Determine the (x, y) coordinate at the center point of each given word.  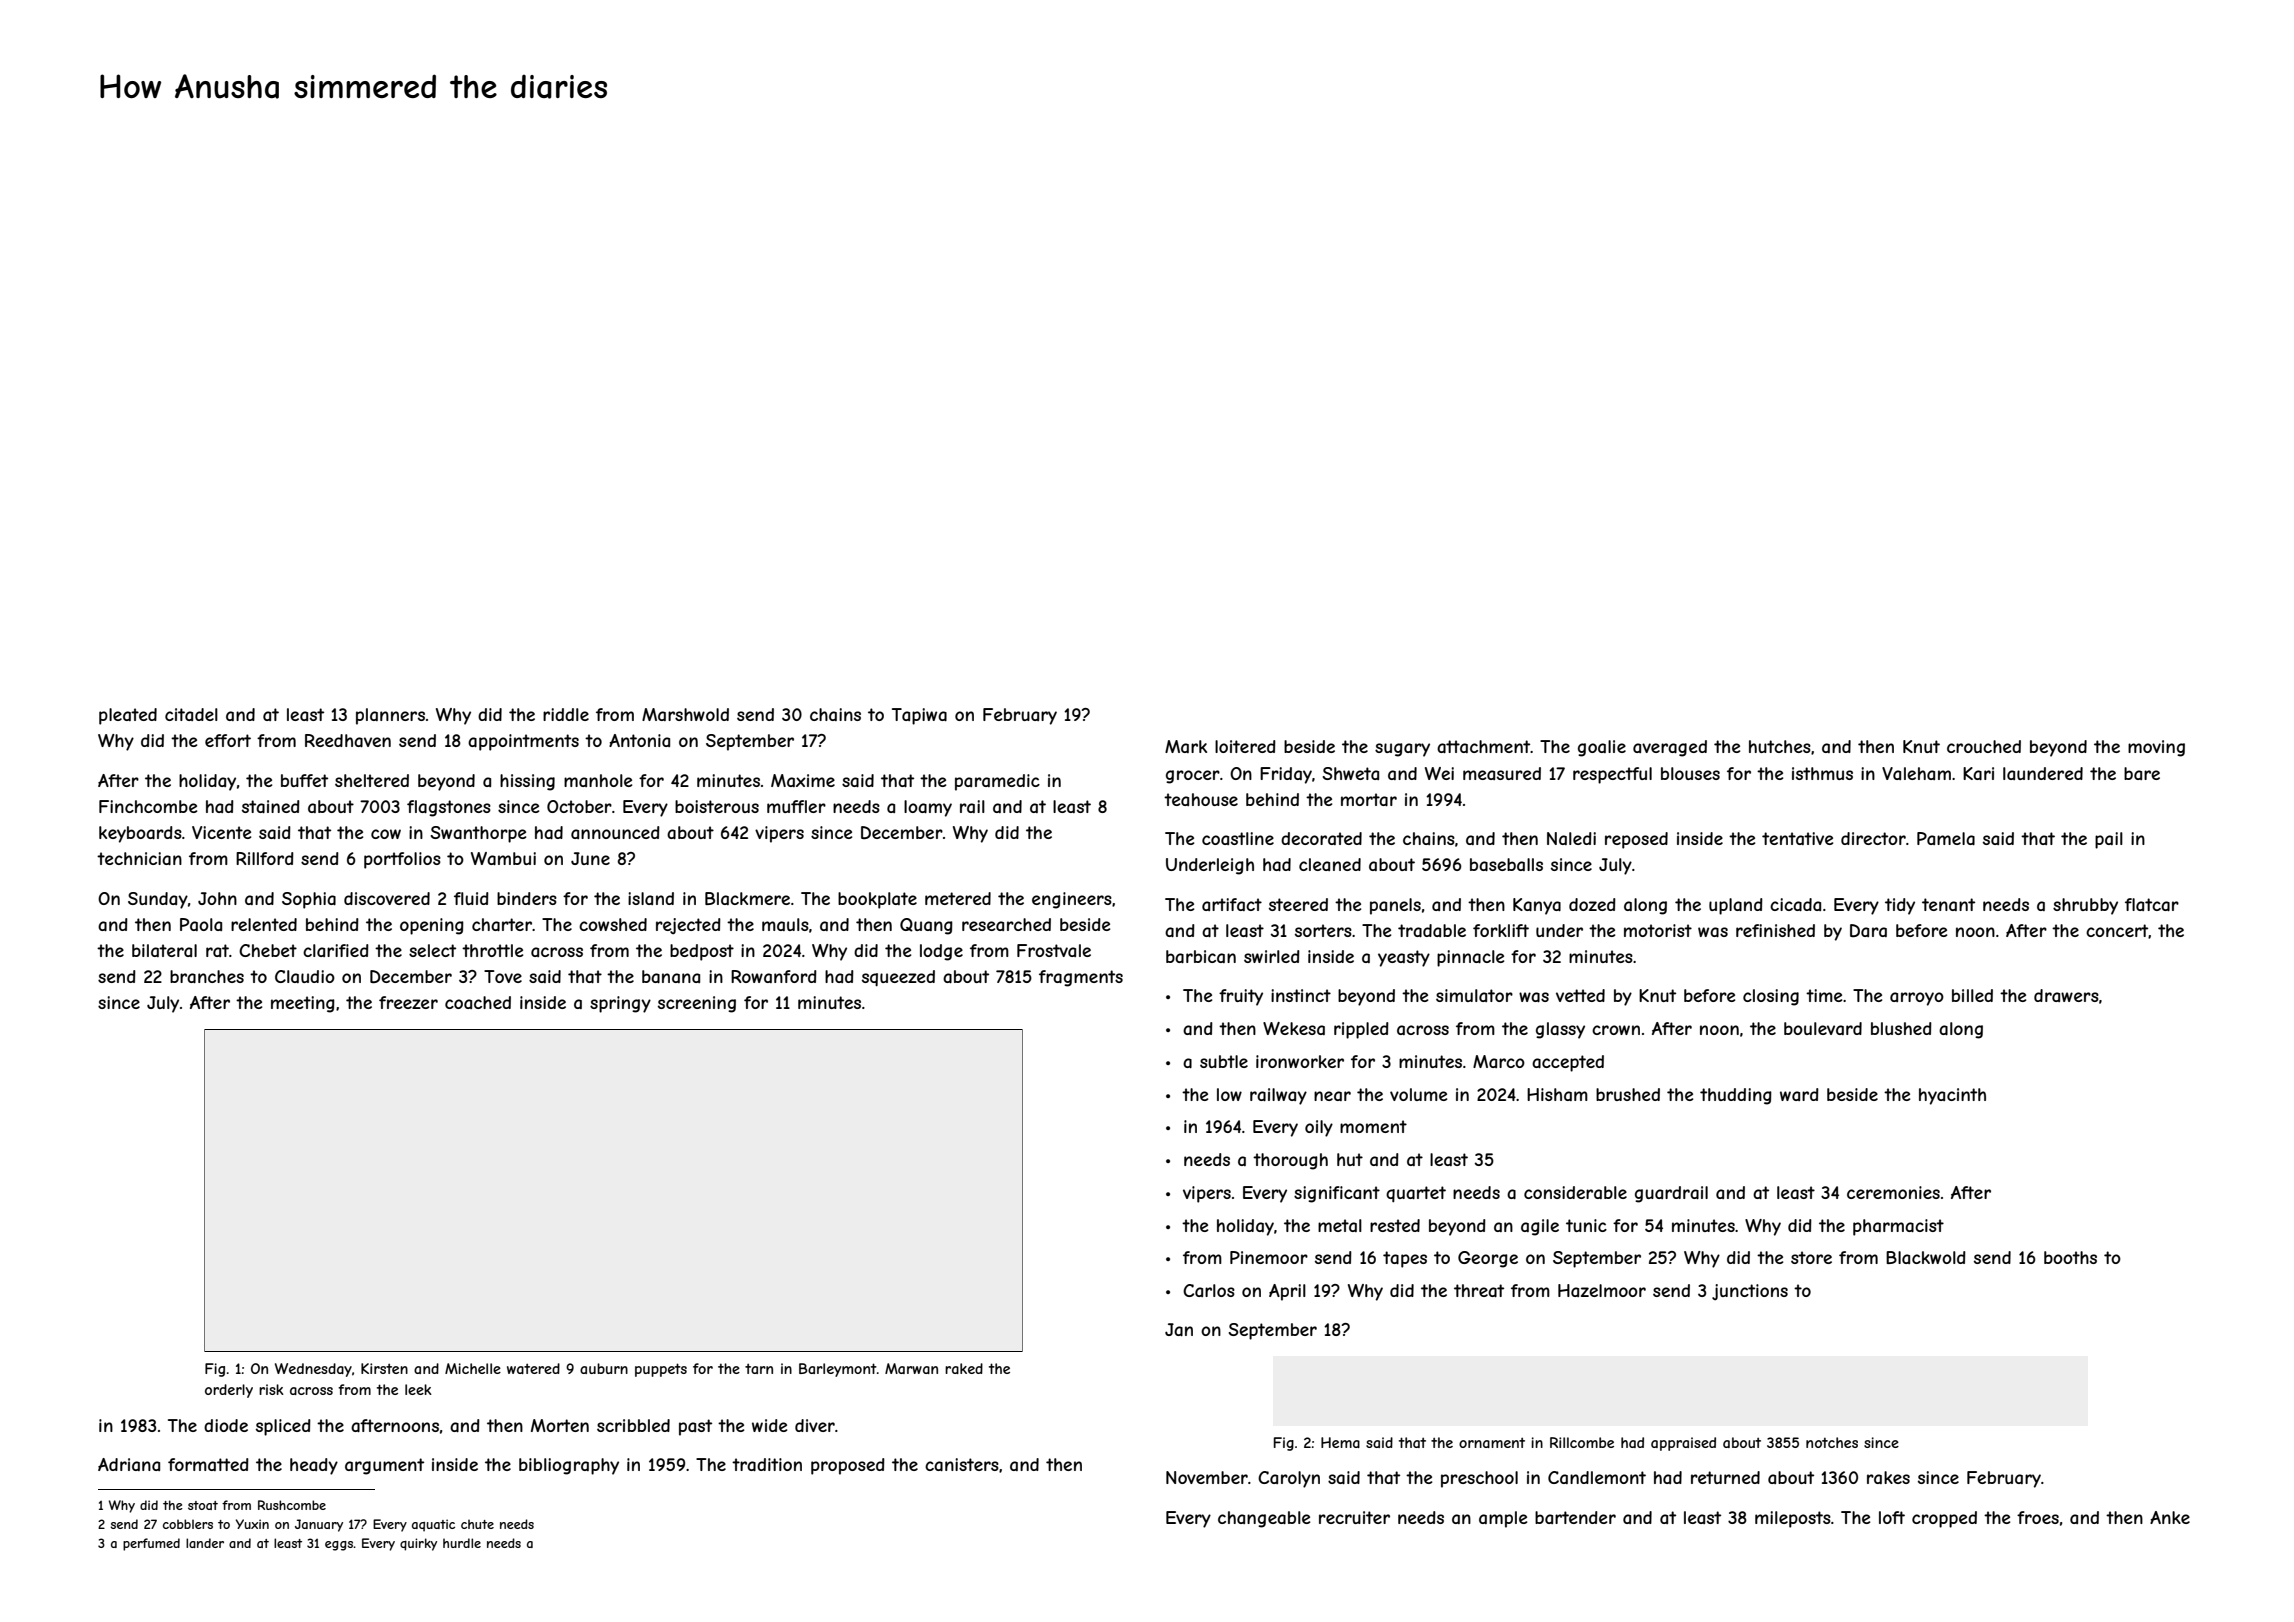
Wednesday (313, 1370)
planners (390, 716)
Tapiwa (919, 716)
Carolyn (1289, 1479)
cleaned (1330, 864)
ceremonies (1893, 1192)
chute (477, 1524)
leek (418, 1389)
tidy (1900, 906)
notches (1832, 1442)
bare (2142, 773)
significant (1337, 1194)
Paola (201, 924)
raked (964, 1368)
